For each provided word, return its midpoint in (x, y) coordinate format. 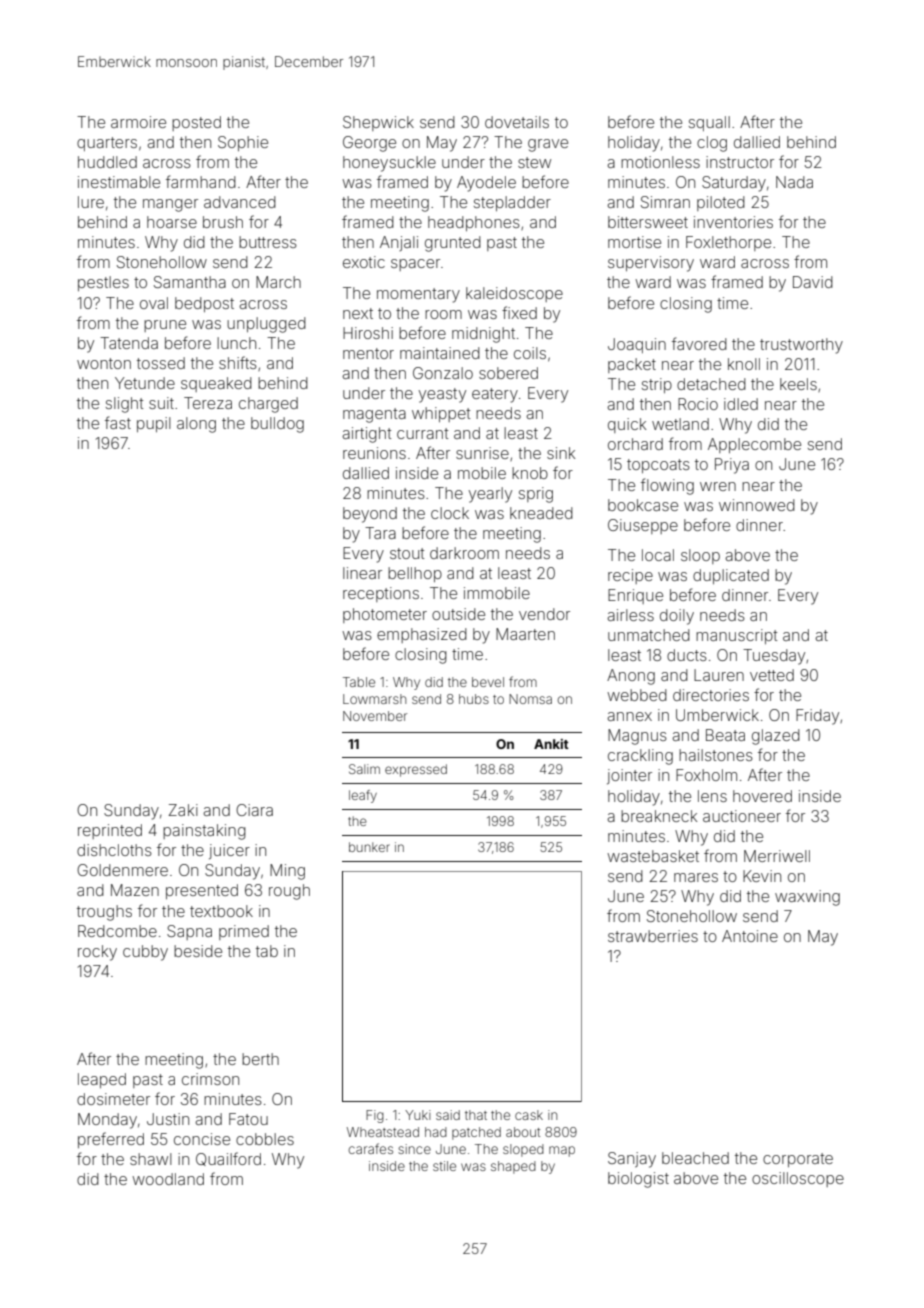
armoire (138, 122)
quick (627, 425)
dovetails (517, 122)
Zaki (183, 810)
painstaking (204, 832)
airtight (366, 435)
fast (118, 422)
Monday (107, 1121)
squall (709, 123)
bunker (369, 847)
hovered (762, 796)
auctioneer (742, 816)
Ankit (551, 744)
